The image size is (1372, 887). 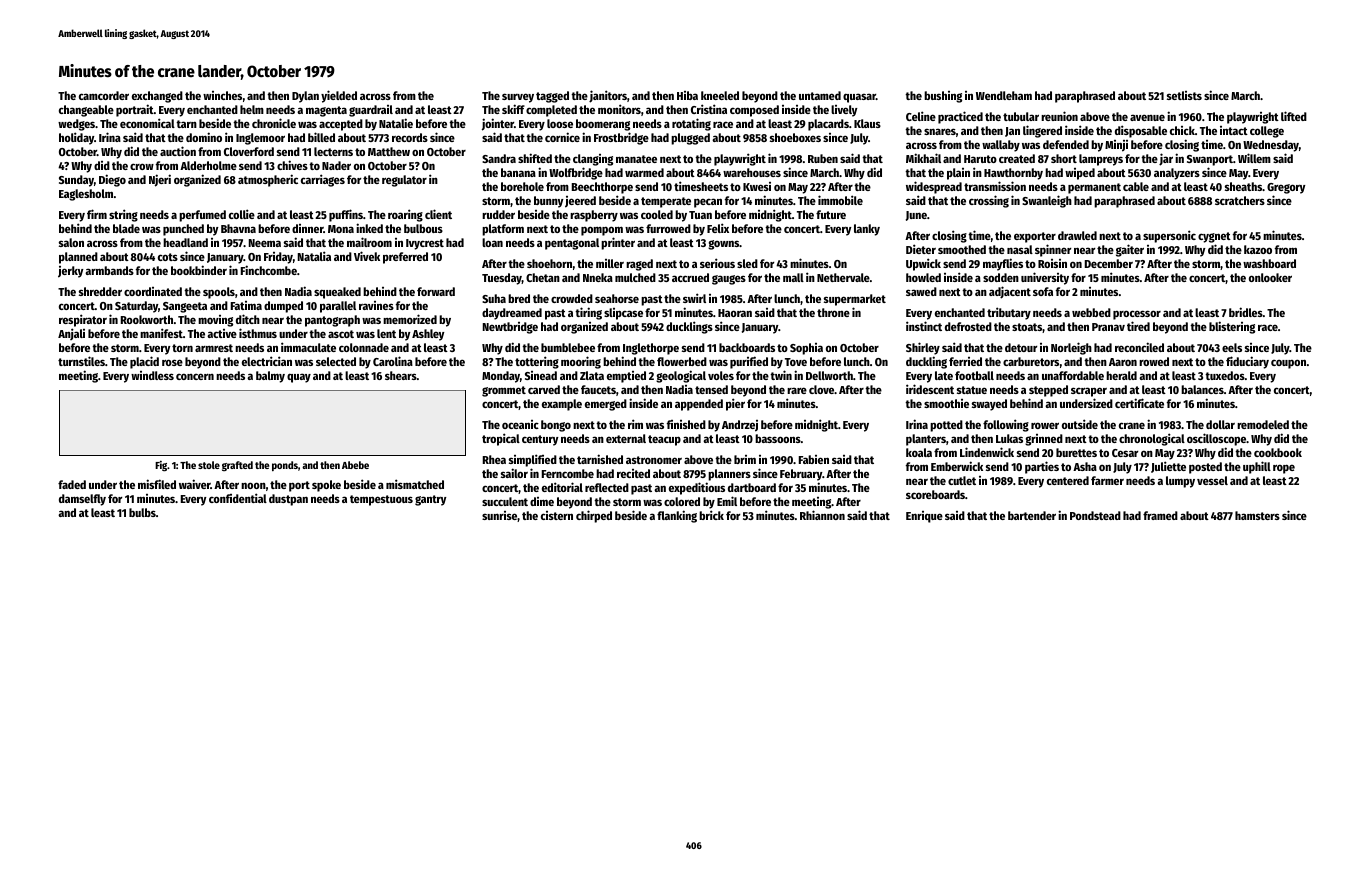 What do you see at coordinates (172, 362) in the screenshot?
I see `rose` at bounding box center [172, 362].
